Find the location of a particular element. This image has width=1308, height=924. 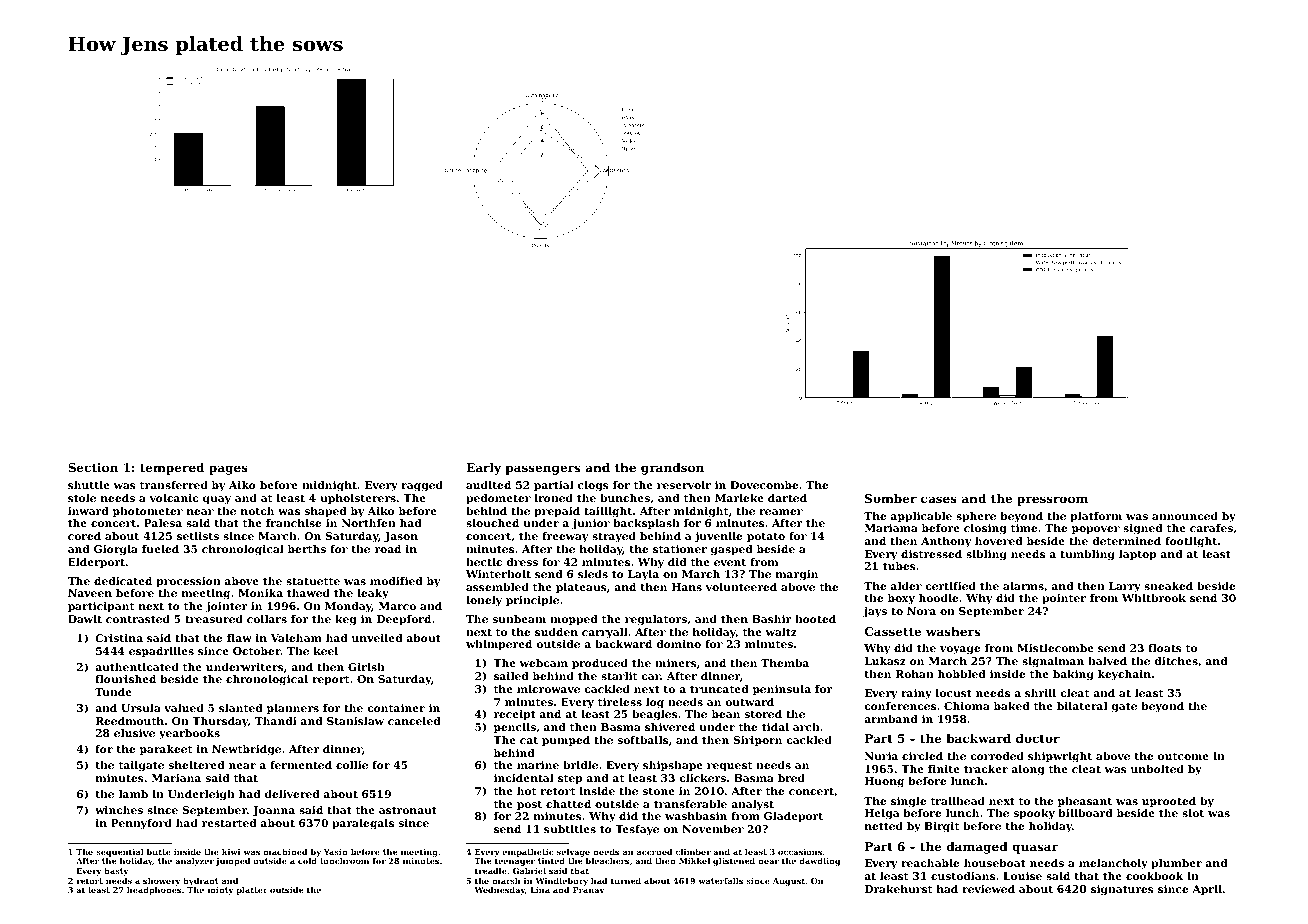

upholsterers is located at coordinates (358, 499).
